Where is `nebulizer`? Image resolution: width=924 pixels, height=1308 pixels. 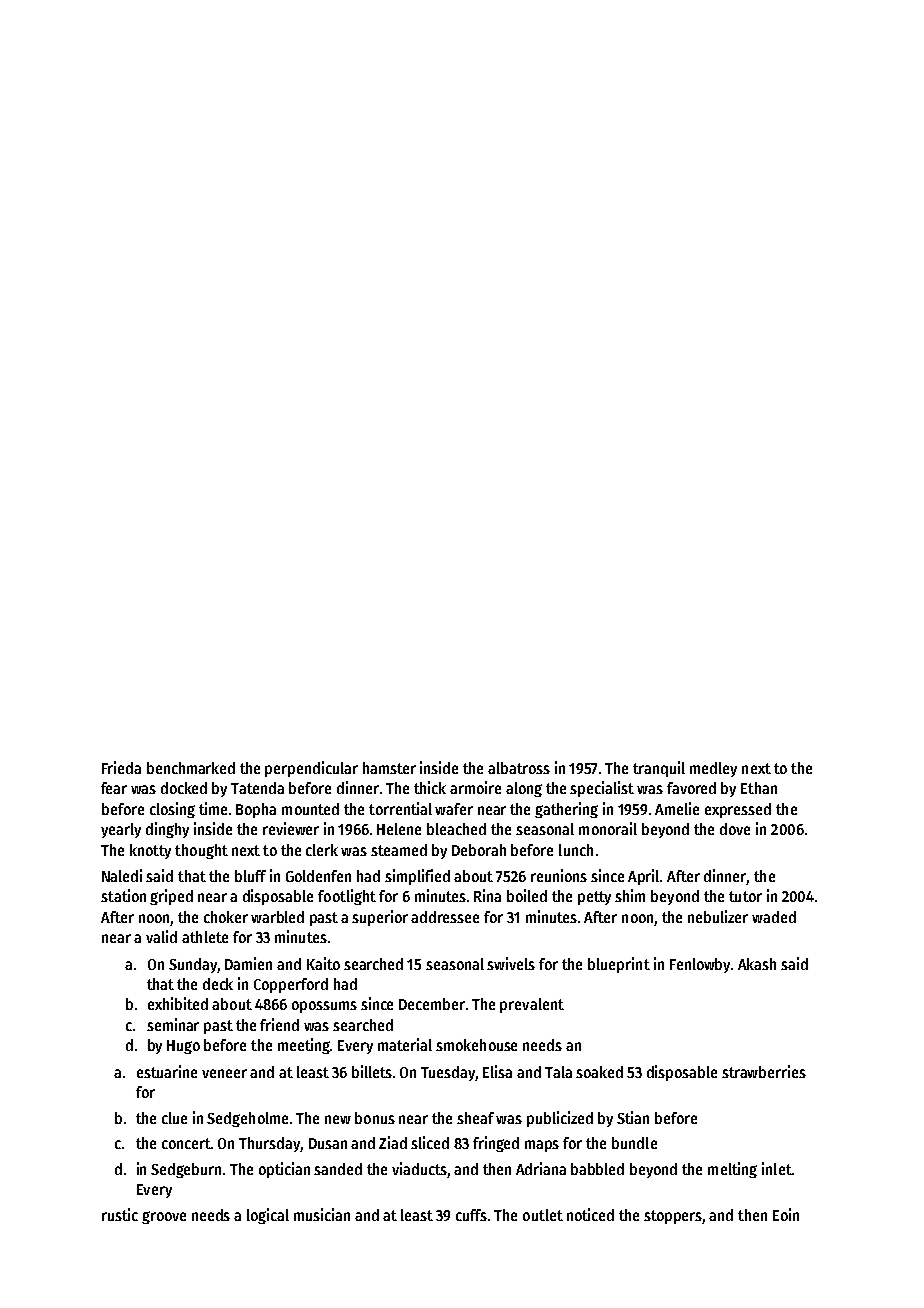
nebulizer is located at coordinates (718, 916).
